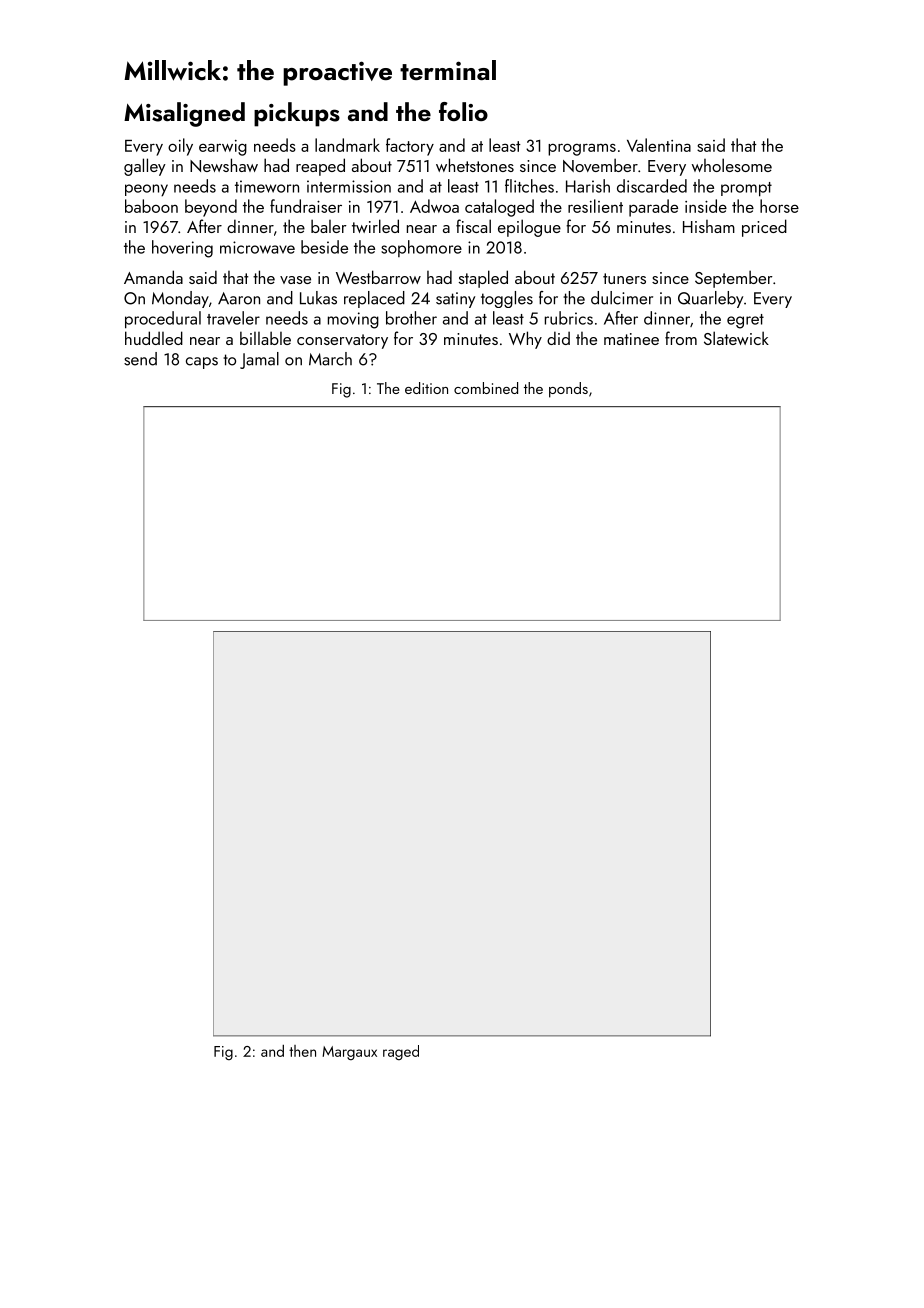  What do you see at coordinates (224, 165) in the image?
I see `Newshaw` at bounding box center [224, 165].
